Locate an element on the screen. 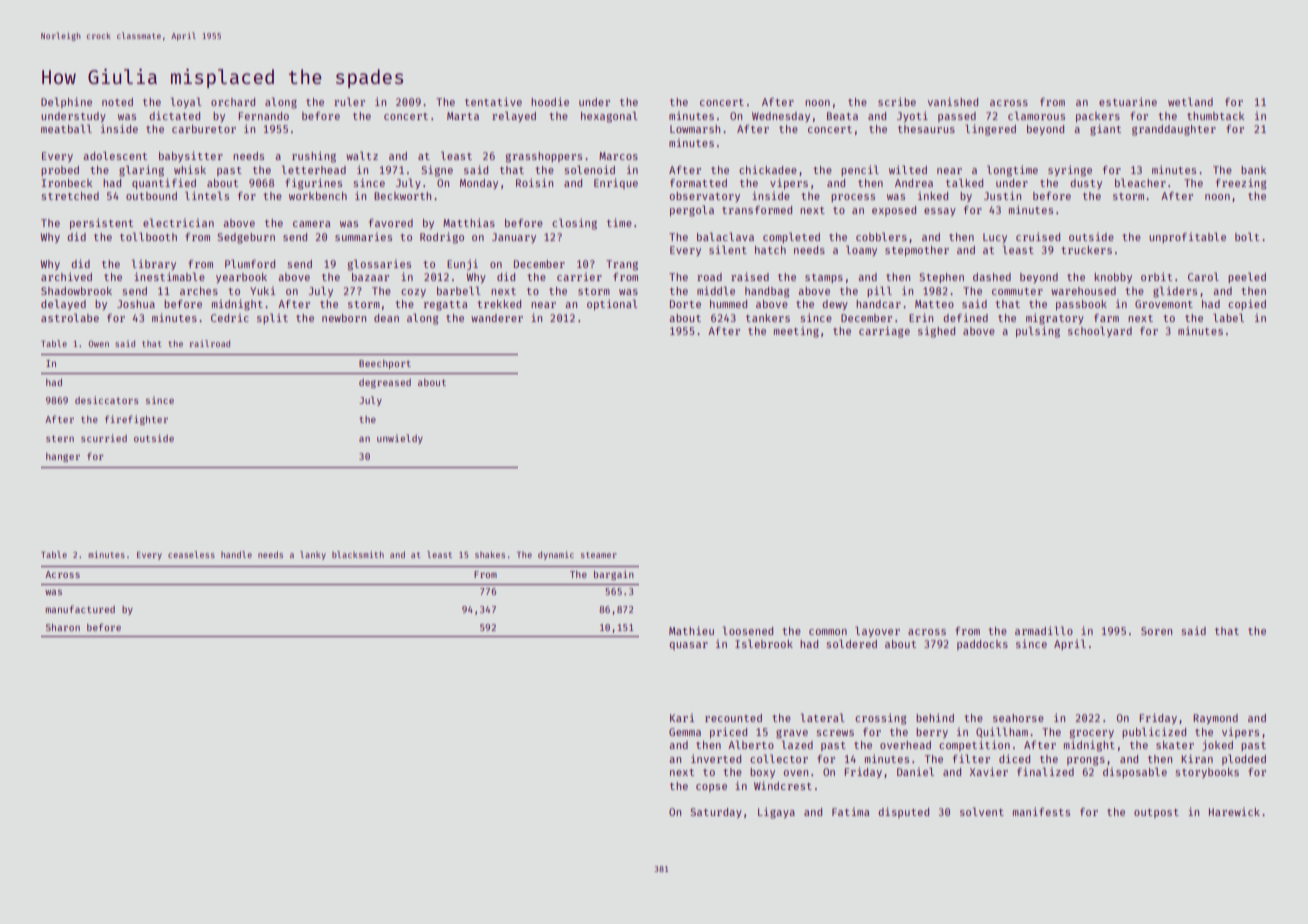  archived is located at coordinates (66, 276).
